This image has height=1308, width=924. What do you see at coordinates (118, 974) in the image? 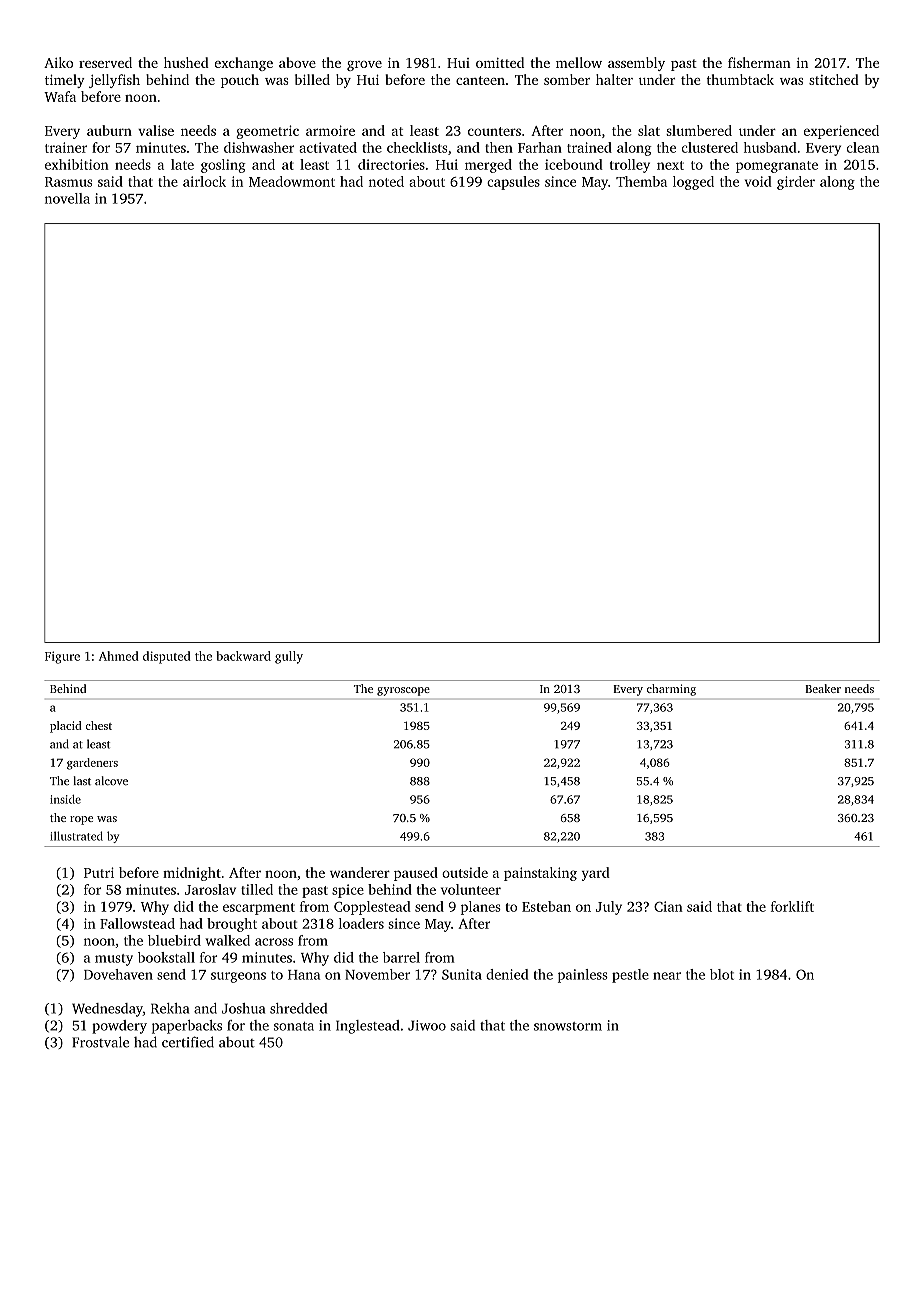
I see `Dovehaven` at bounding box center [118, 974].
